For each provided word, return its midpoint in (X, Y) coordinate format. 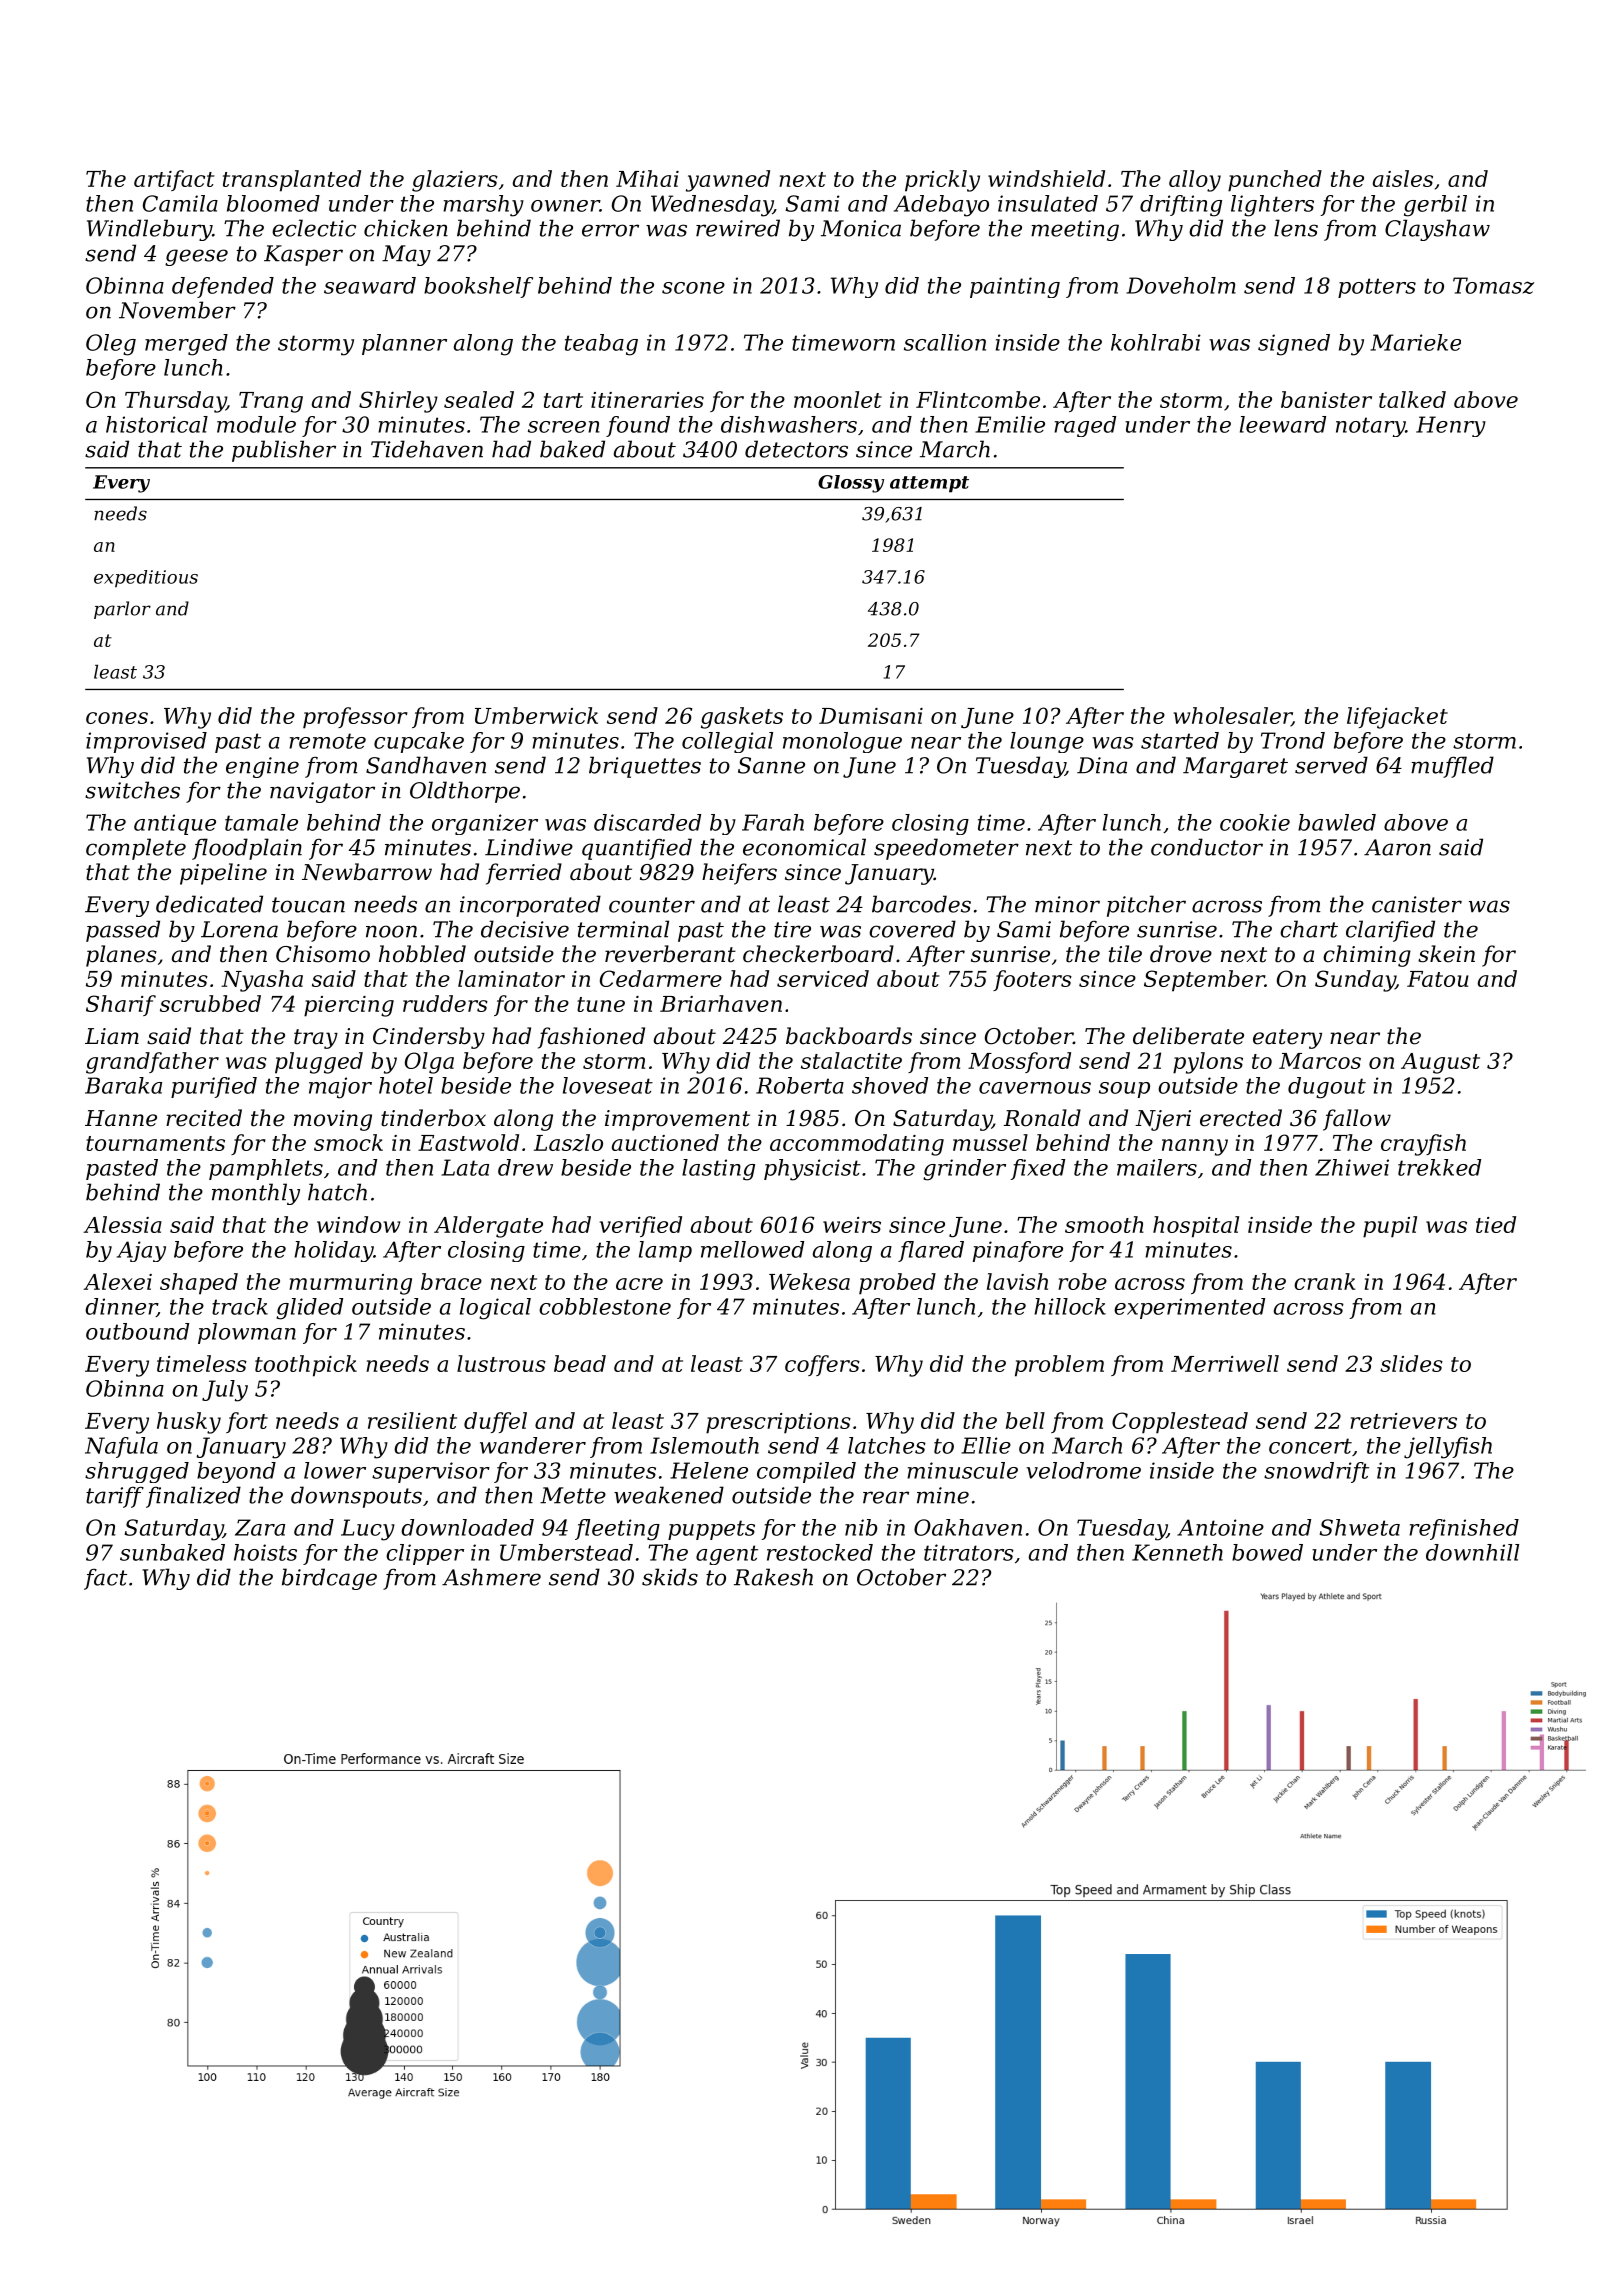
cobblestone (605, 1306)
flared (931, 1251)
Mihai (647, 178)
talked (1412, 399)
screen (564, 427)
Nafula (121, 1447)
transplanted (292, 181)
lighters (1272, 206)
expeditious (146, 579)
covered (912, 929)
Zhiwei (1352, 1167)
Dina (1102, 765)
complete (136, 849)
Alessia (122, 1224)
